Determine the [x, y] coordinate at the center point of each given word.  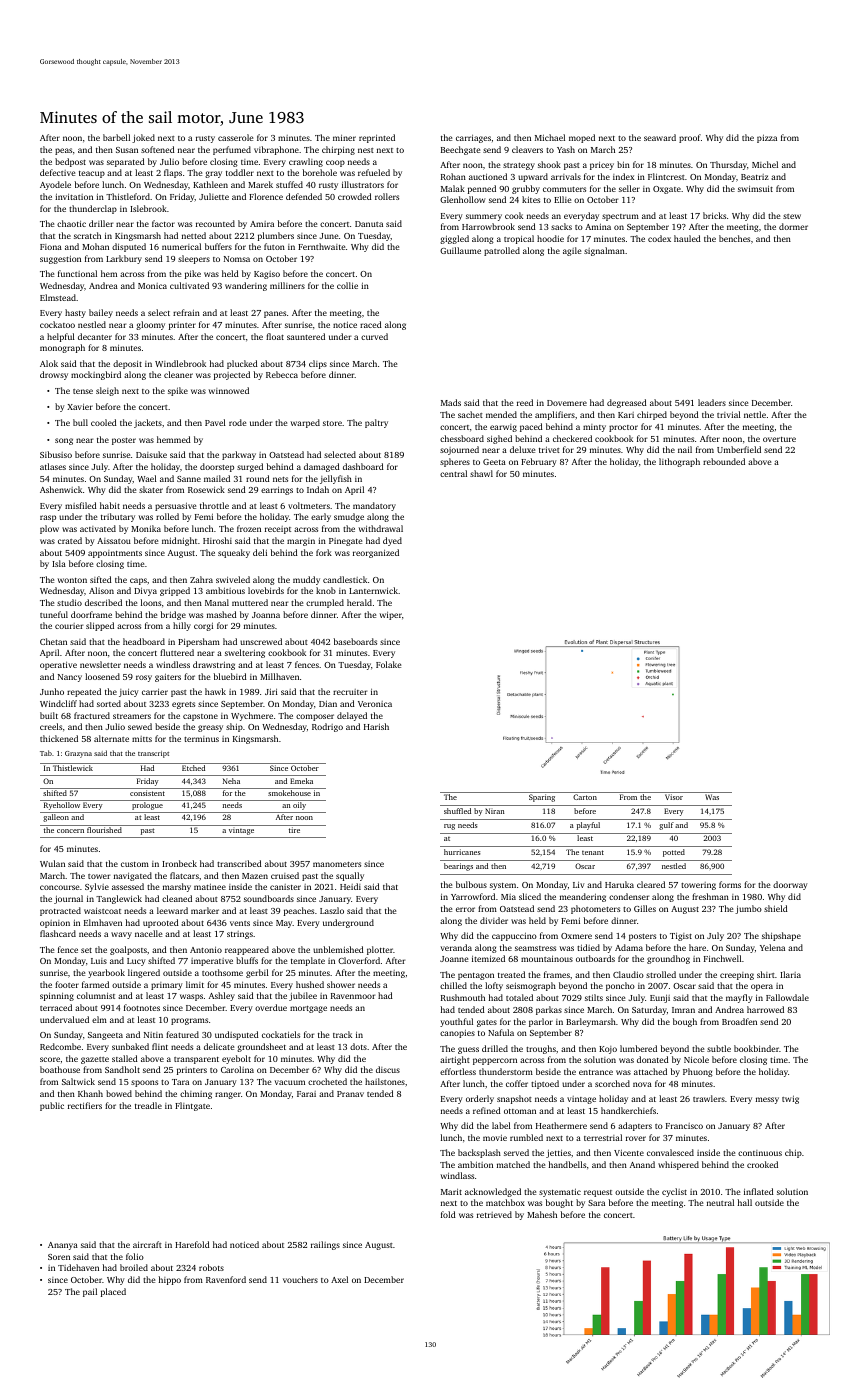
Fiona [51, 247]
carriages [473, 139]
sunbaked [130, 1046]
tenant [593, 852]
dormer [793, 226]
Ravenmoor [353, 996]
